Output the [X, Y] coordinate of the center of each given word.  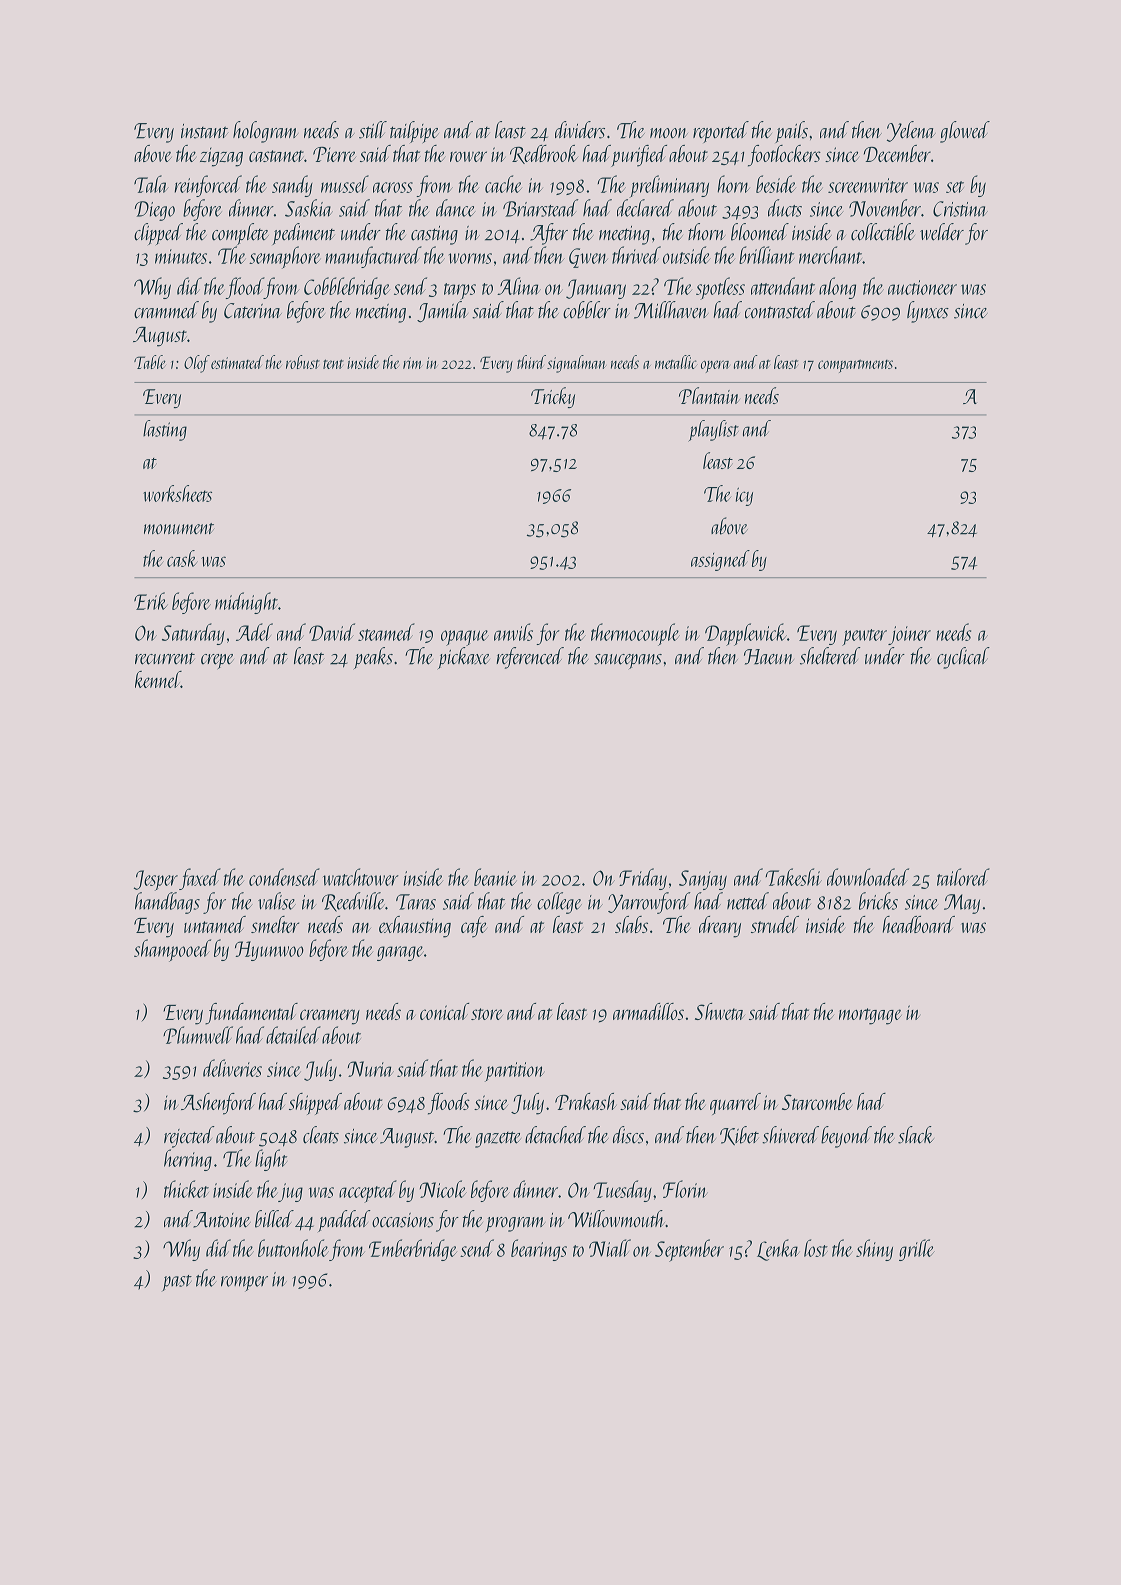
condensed [284, 877]
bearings [539, 1250]
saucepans [628, 661]
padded [344, 1221]
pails [791, 132]
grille [917, 1250]
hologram [265, 132]
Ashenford [218, 1104]
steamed [386, 632]
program [515, 1224]
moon [669, 133]
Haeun [769, 657]
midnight [246, 603]
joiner [909, 635]
